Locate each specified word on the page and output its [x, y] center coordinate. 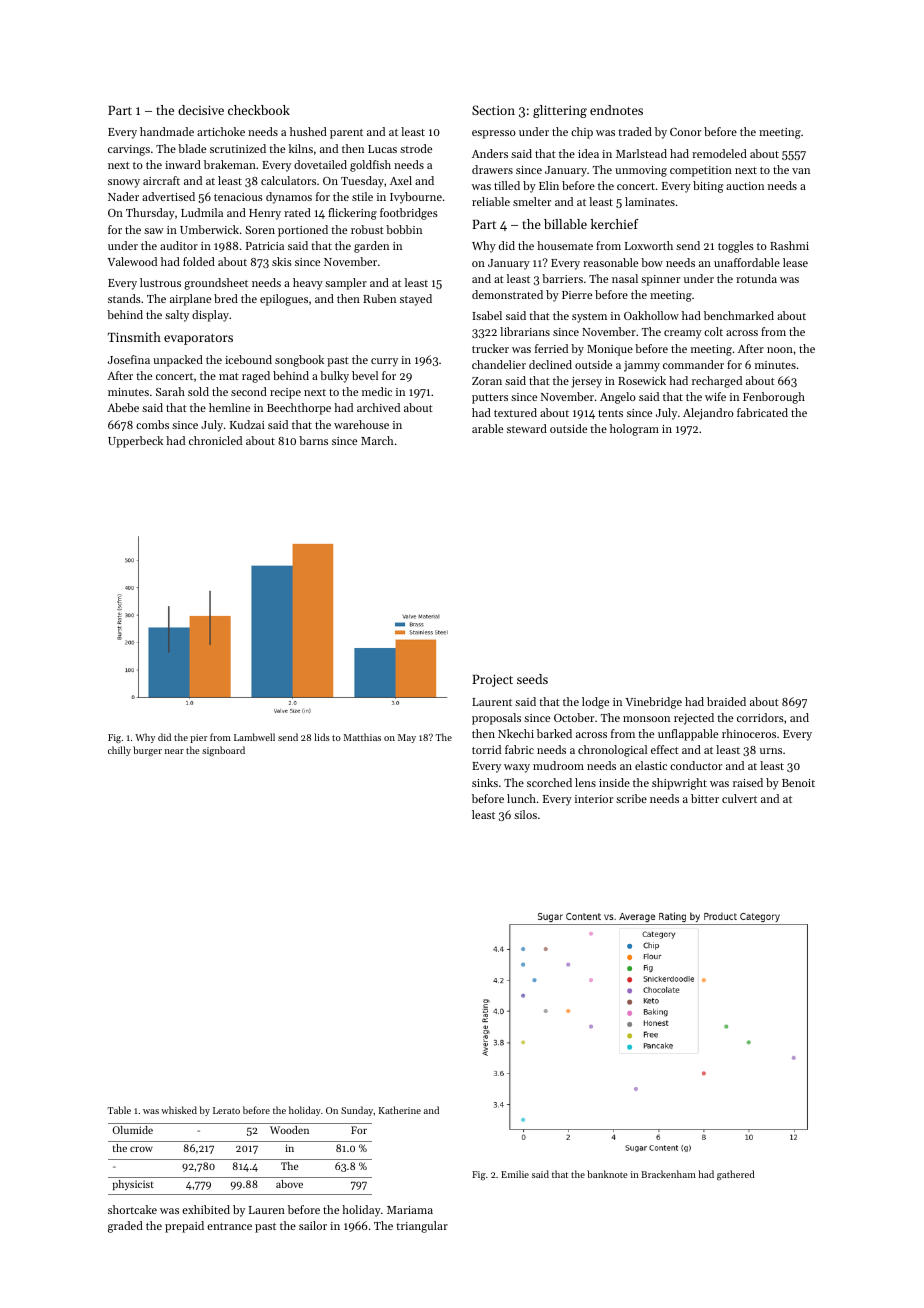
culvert [739, 798]
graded [125, 1227]
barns [313, 440]
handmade [167, 131]
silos [525, 814]
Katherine [400, 1110]
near [174, 751]
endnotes [616, 110]
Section [493, 110]
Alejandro [708, 414]
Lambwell [254, 737]
